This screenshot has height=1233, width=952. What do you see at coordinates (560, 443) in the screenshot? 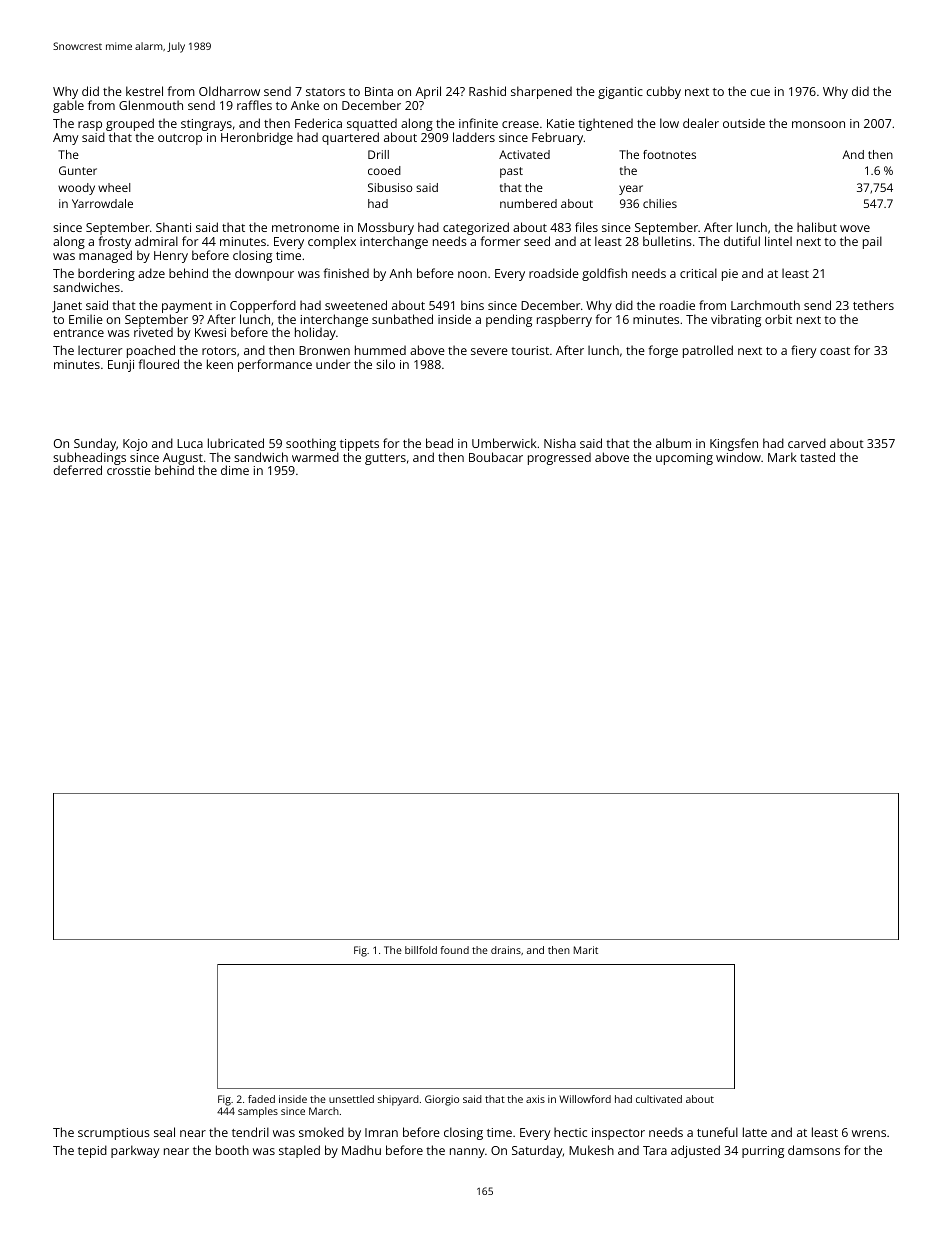
I see `Nisha` at bounding box center [560, 443].
